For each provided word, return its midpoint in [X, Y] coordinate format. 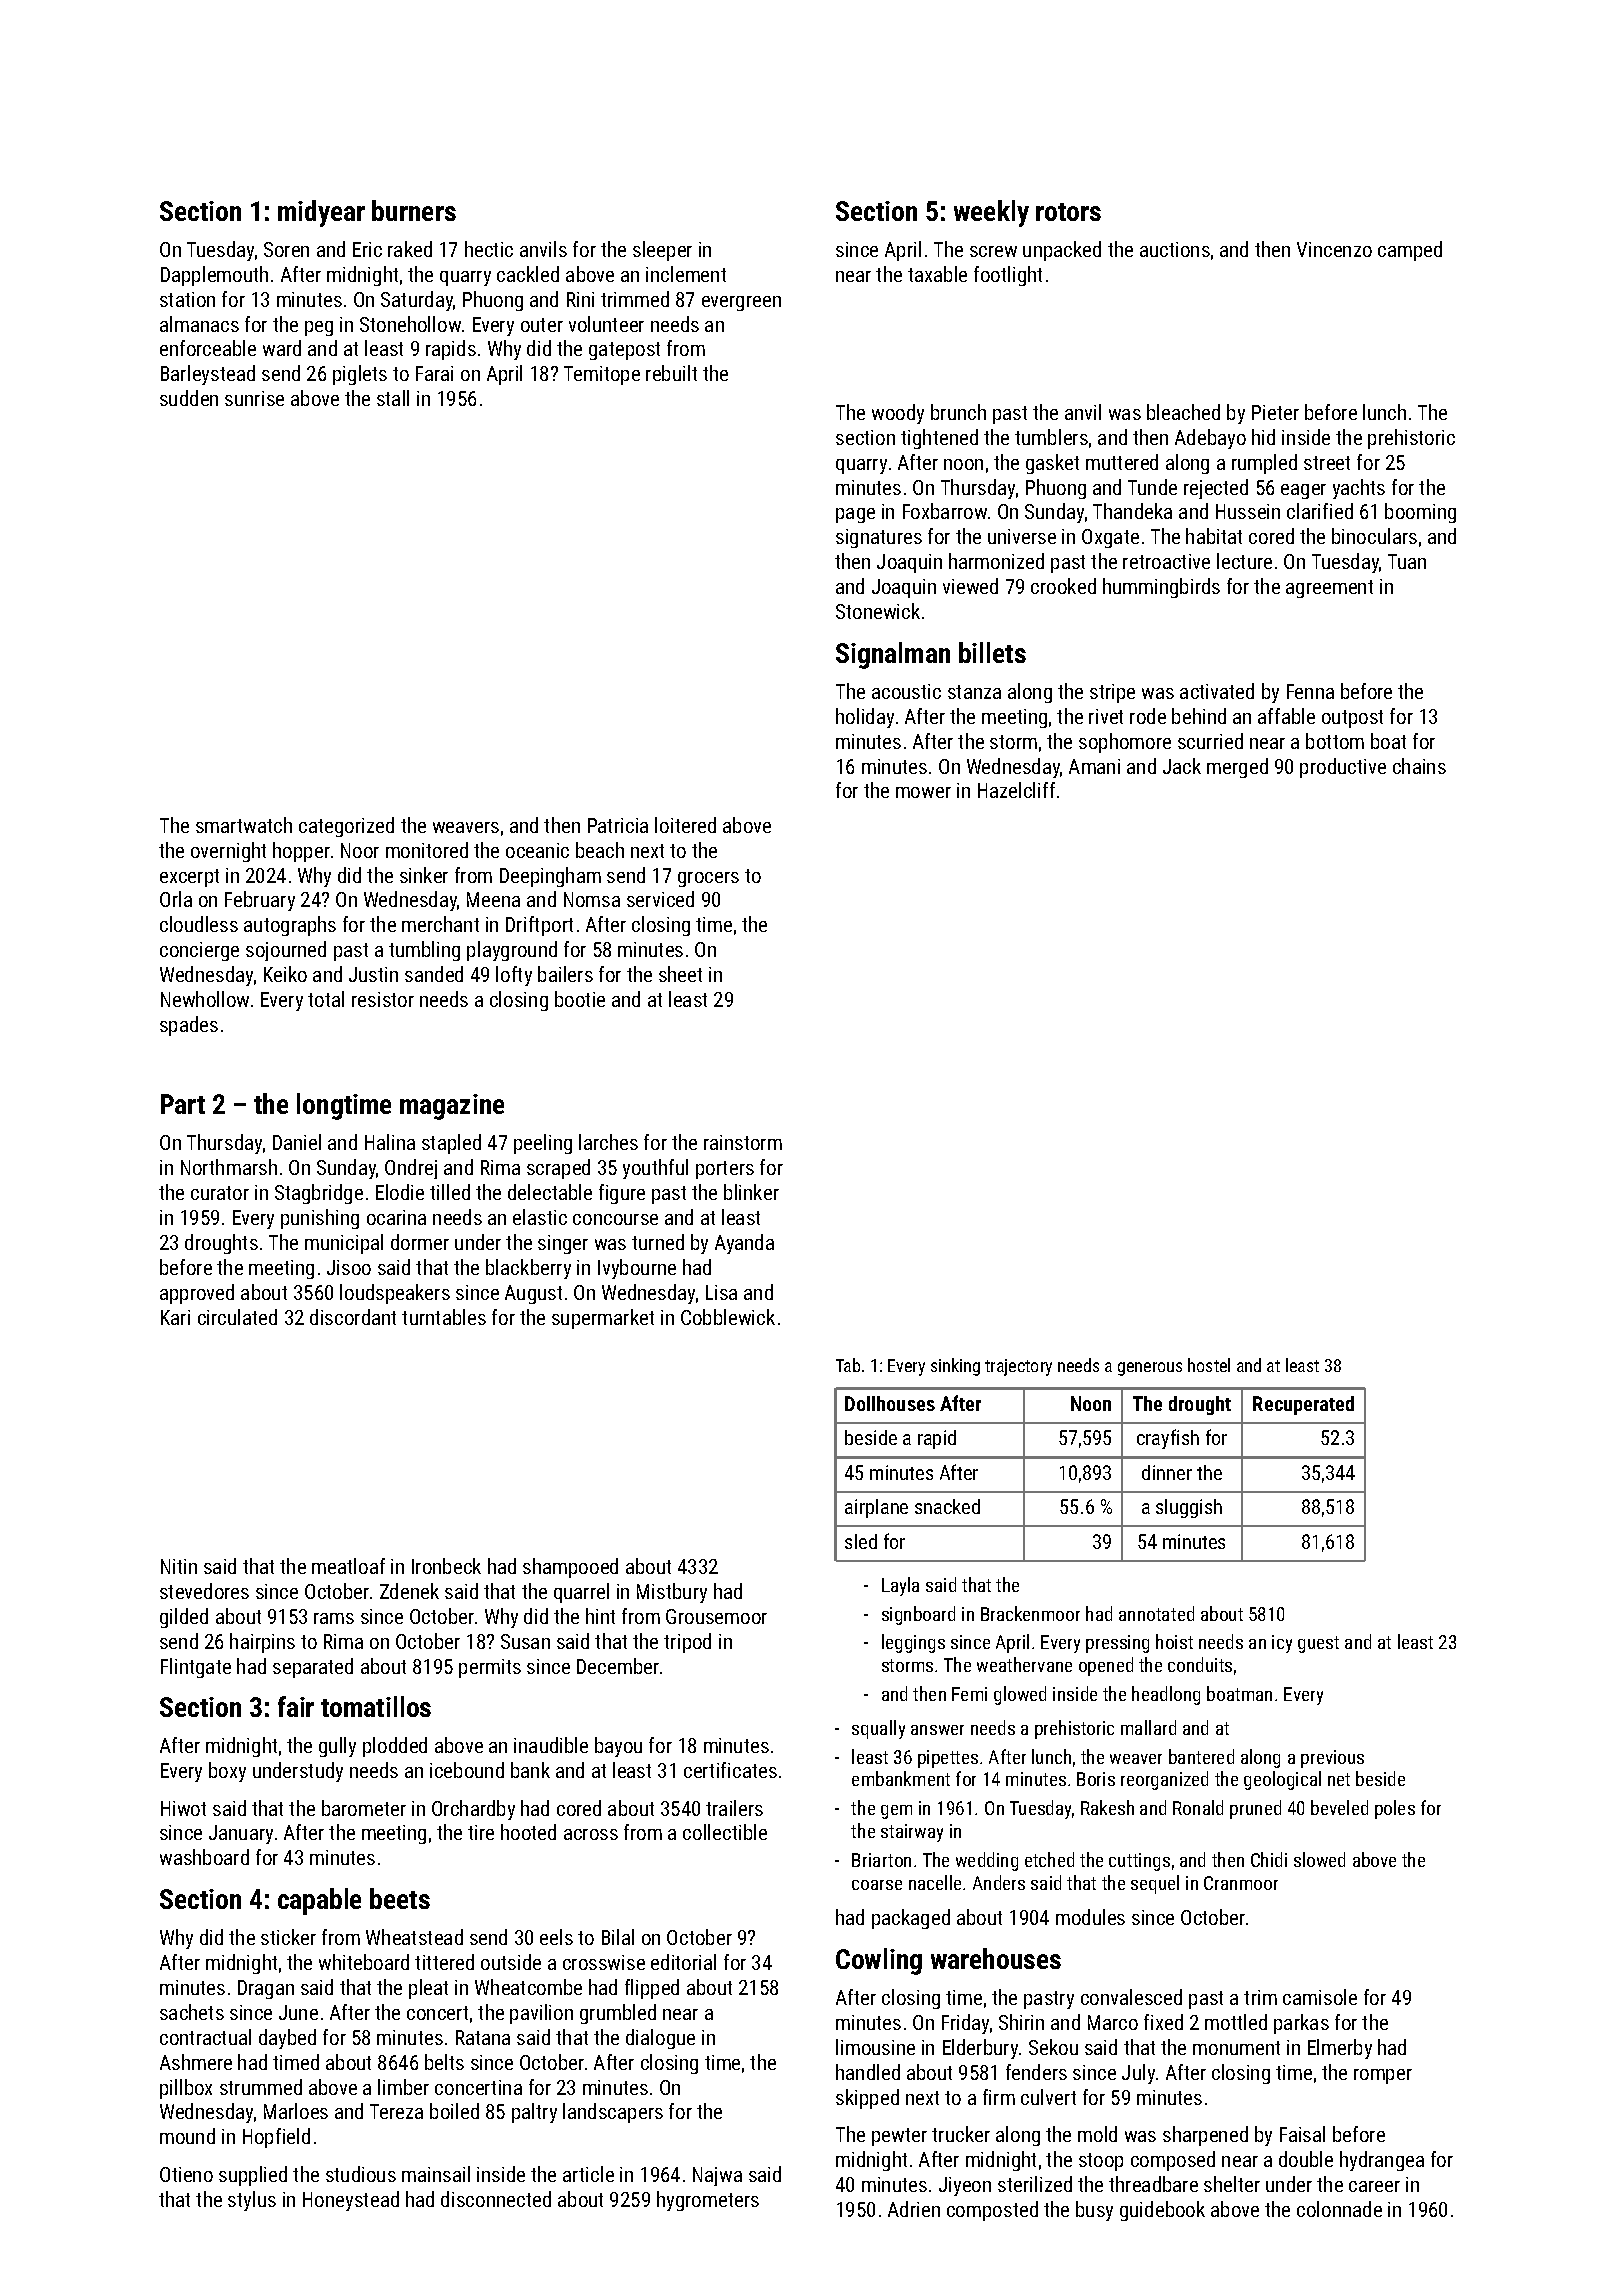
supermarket [603, 1319]
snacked [947, 1506]
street [1327, 463]
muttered [1122, 462]
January [241, 1834]
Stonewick [878, 611]
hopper [301, 852]
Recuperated [1303, 1405]
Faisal [1302, 2134]
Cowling [879, 1961]
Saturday [417, 301]
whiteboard [364, 1962]
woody [898, 414]
